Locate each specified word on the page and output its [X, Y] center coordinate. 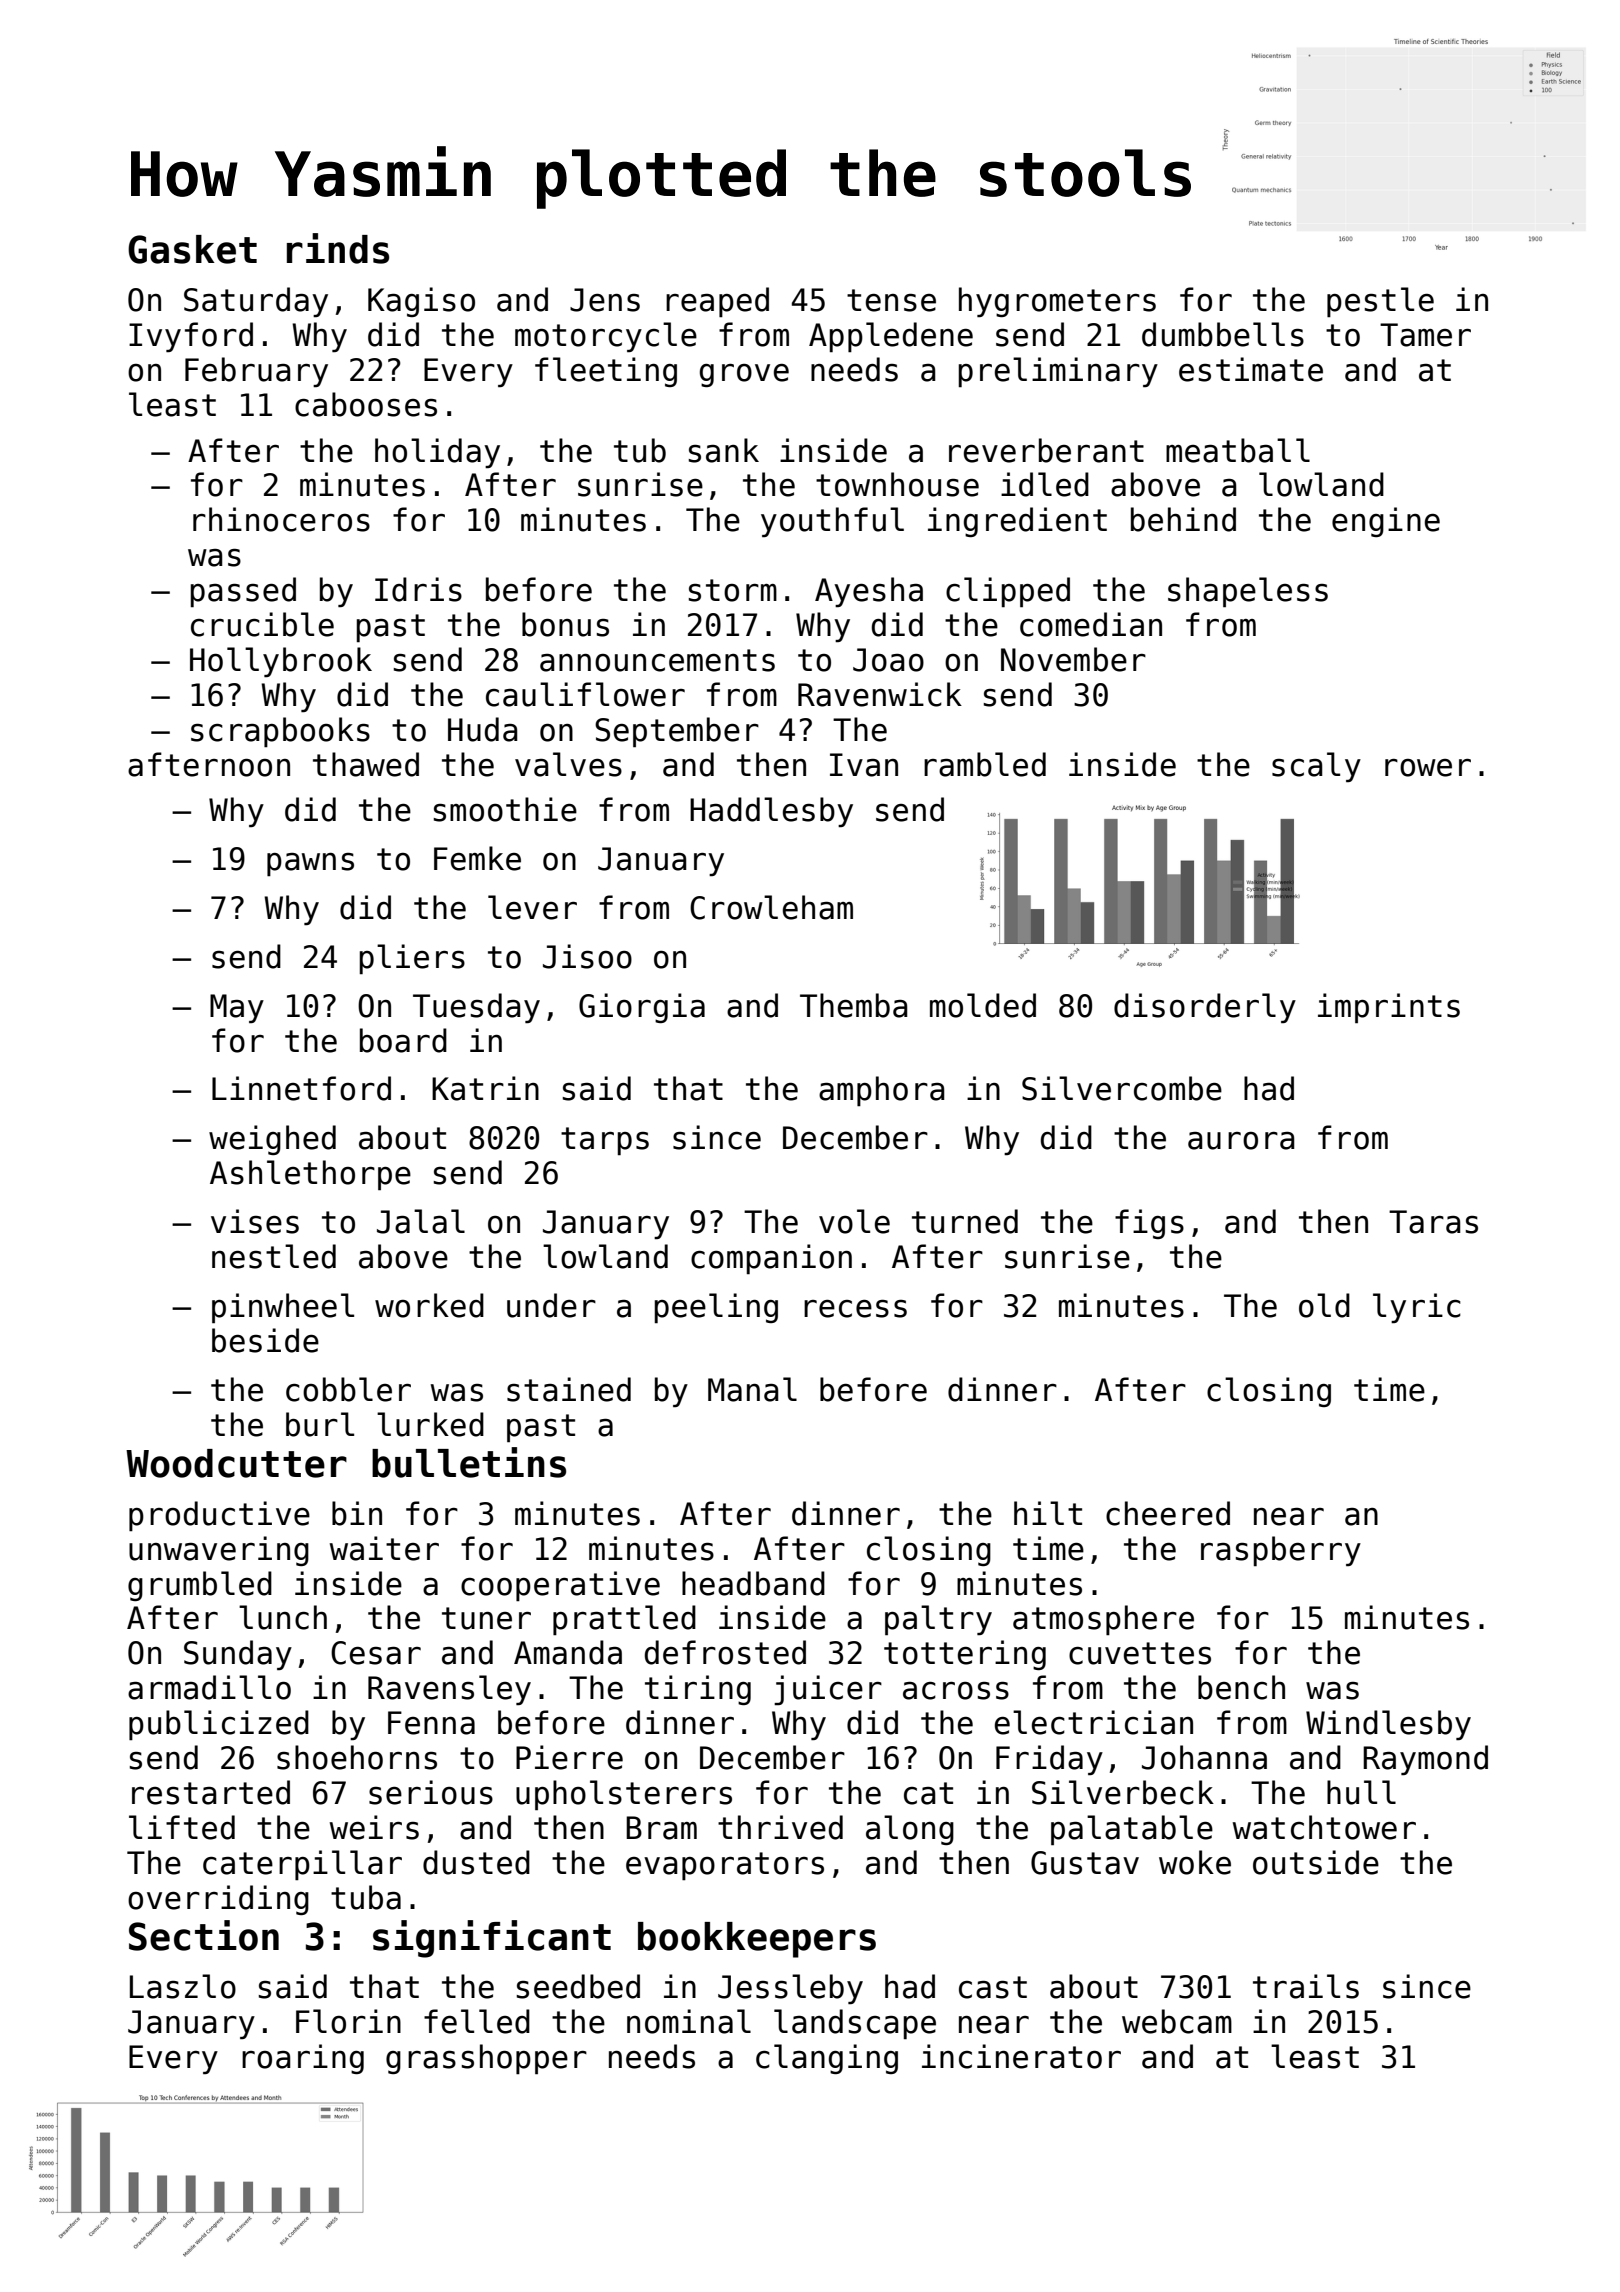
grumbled [200, 1586]
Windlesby [1388, 1725]
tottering [965, 1655]
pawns [310, 865]
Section [204, 1935]
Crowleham [771, 907]
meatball [1238, 450]
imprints [1389, 1008]
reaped [717, 302]
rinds [338, 248]
